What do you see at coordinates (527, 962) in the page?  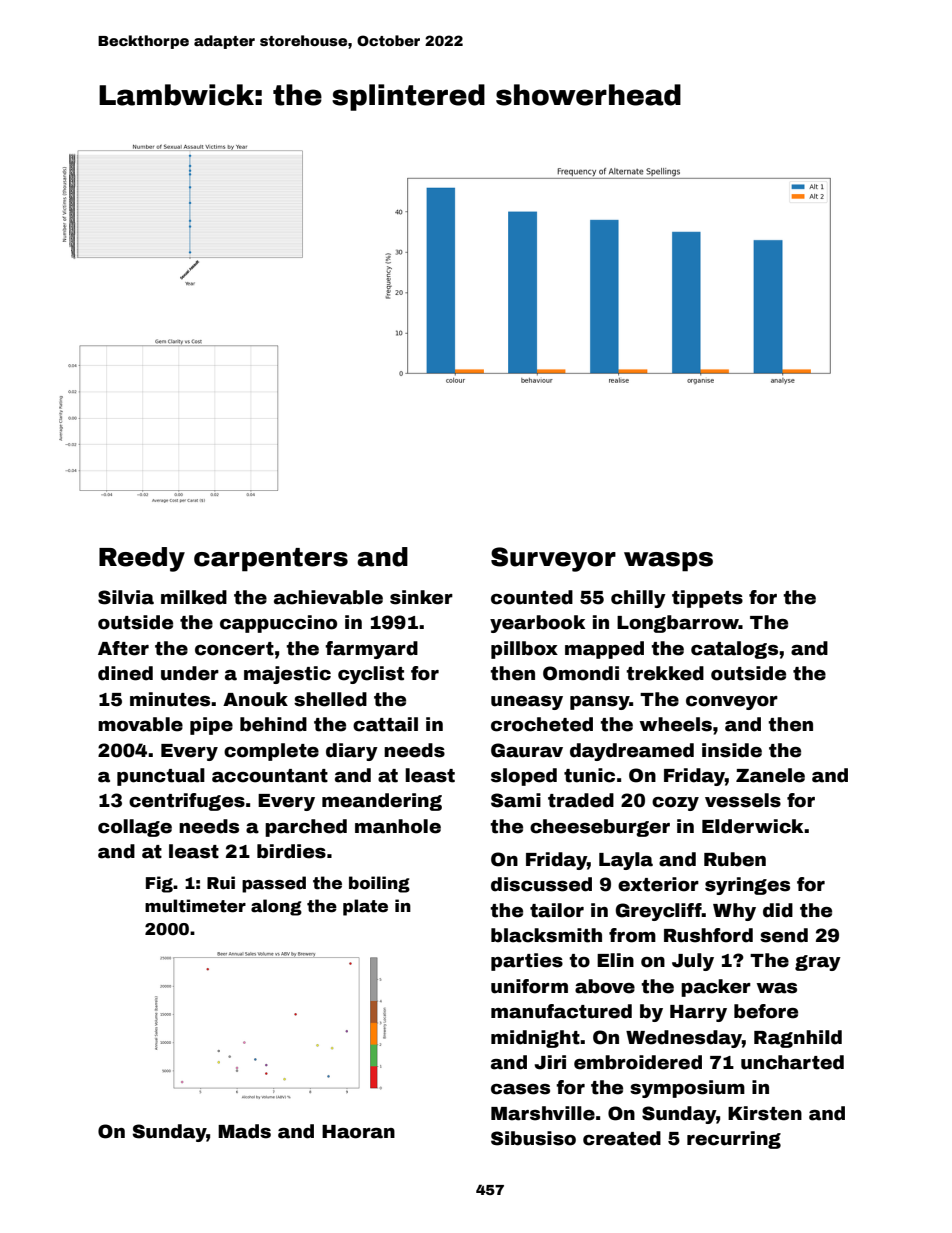 I see `parties` at bounding box center [527, 962].
